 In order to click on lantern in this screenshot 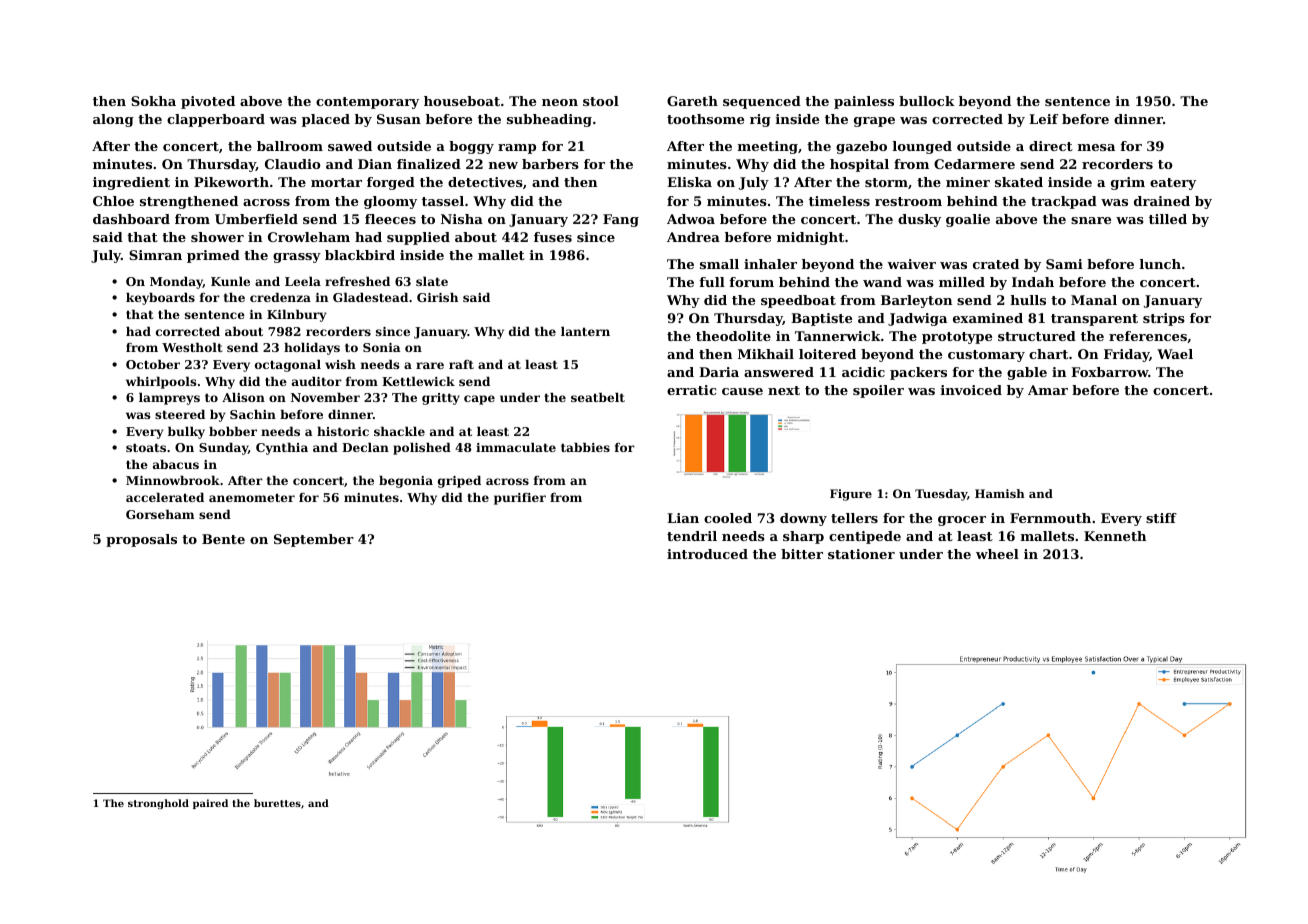, I will do `click(585, 331)`.
